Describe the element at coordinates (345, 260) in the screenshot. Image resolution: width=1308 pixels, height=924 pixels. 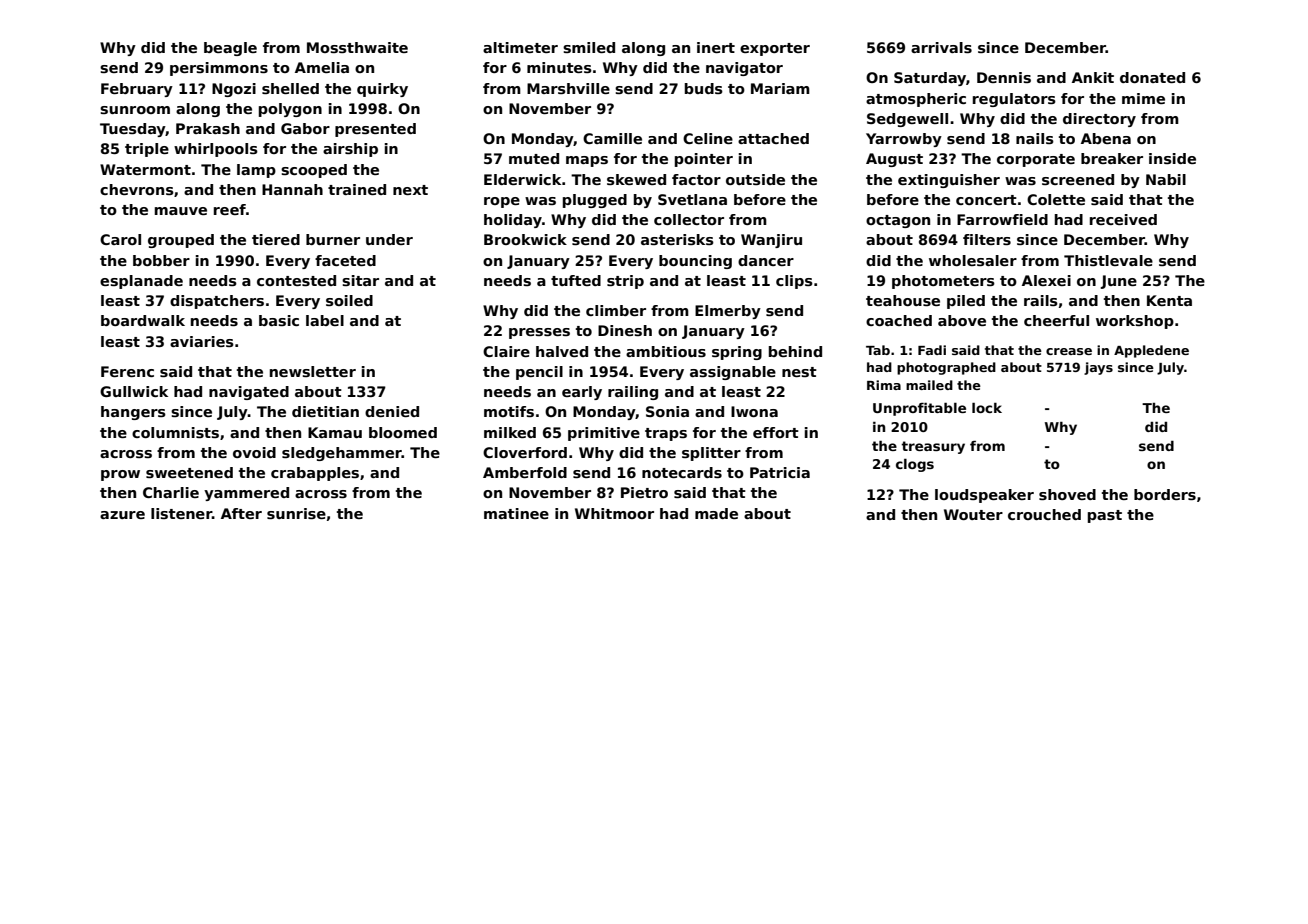
I see `faceted` at that location.
